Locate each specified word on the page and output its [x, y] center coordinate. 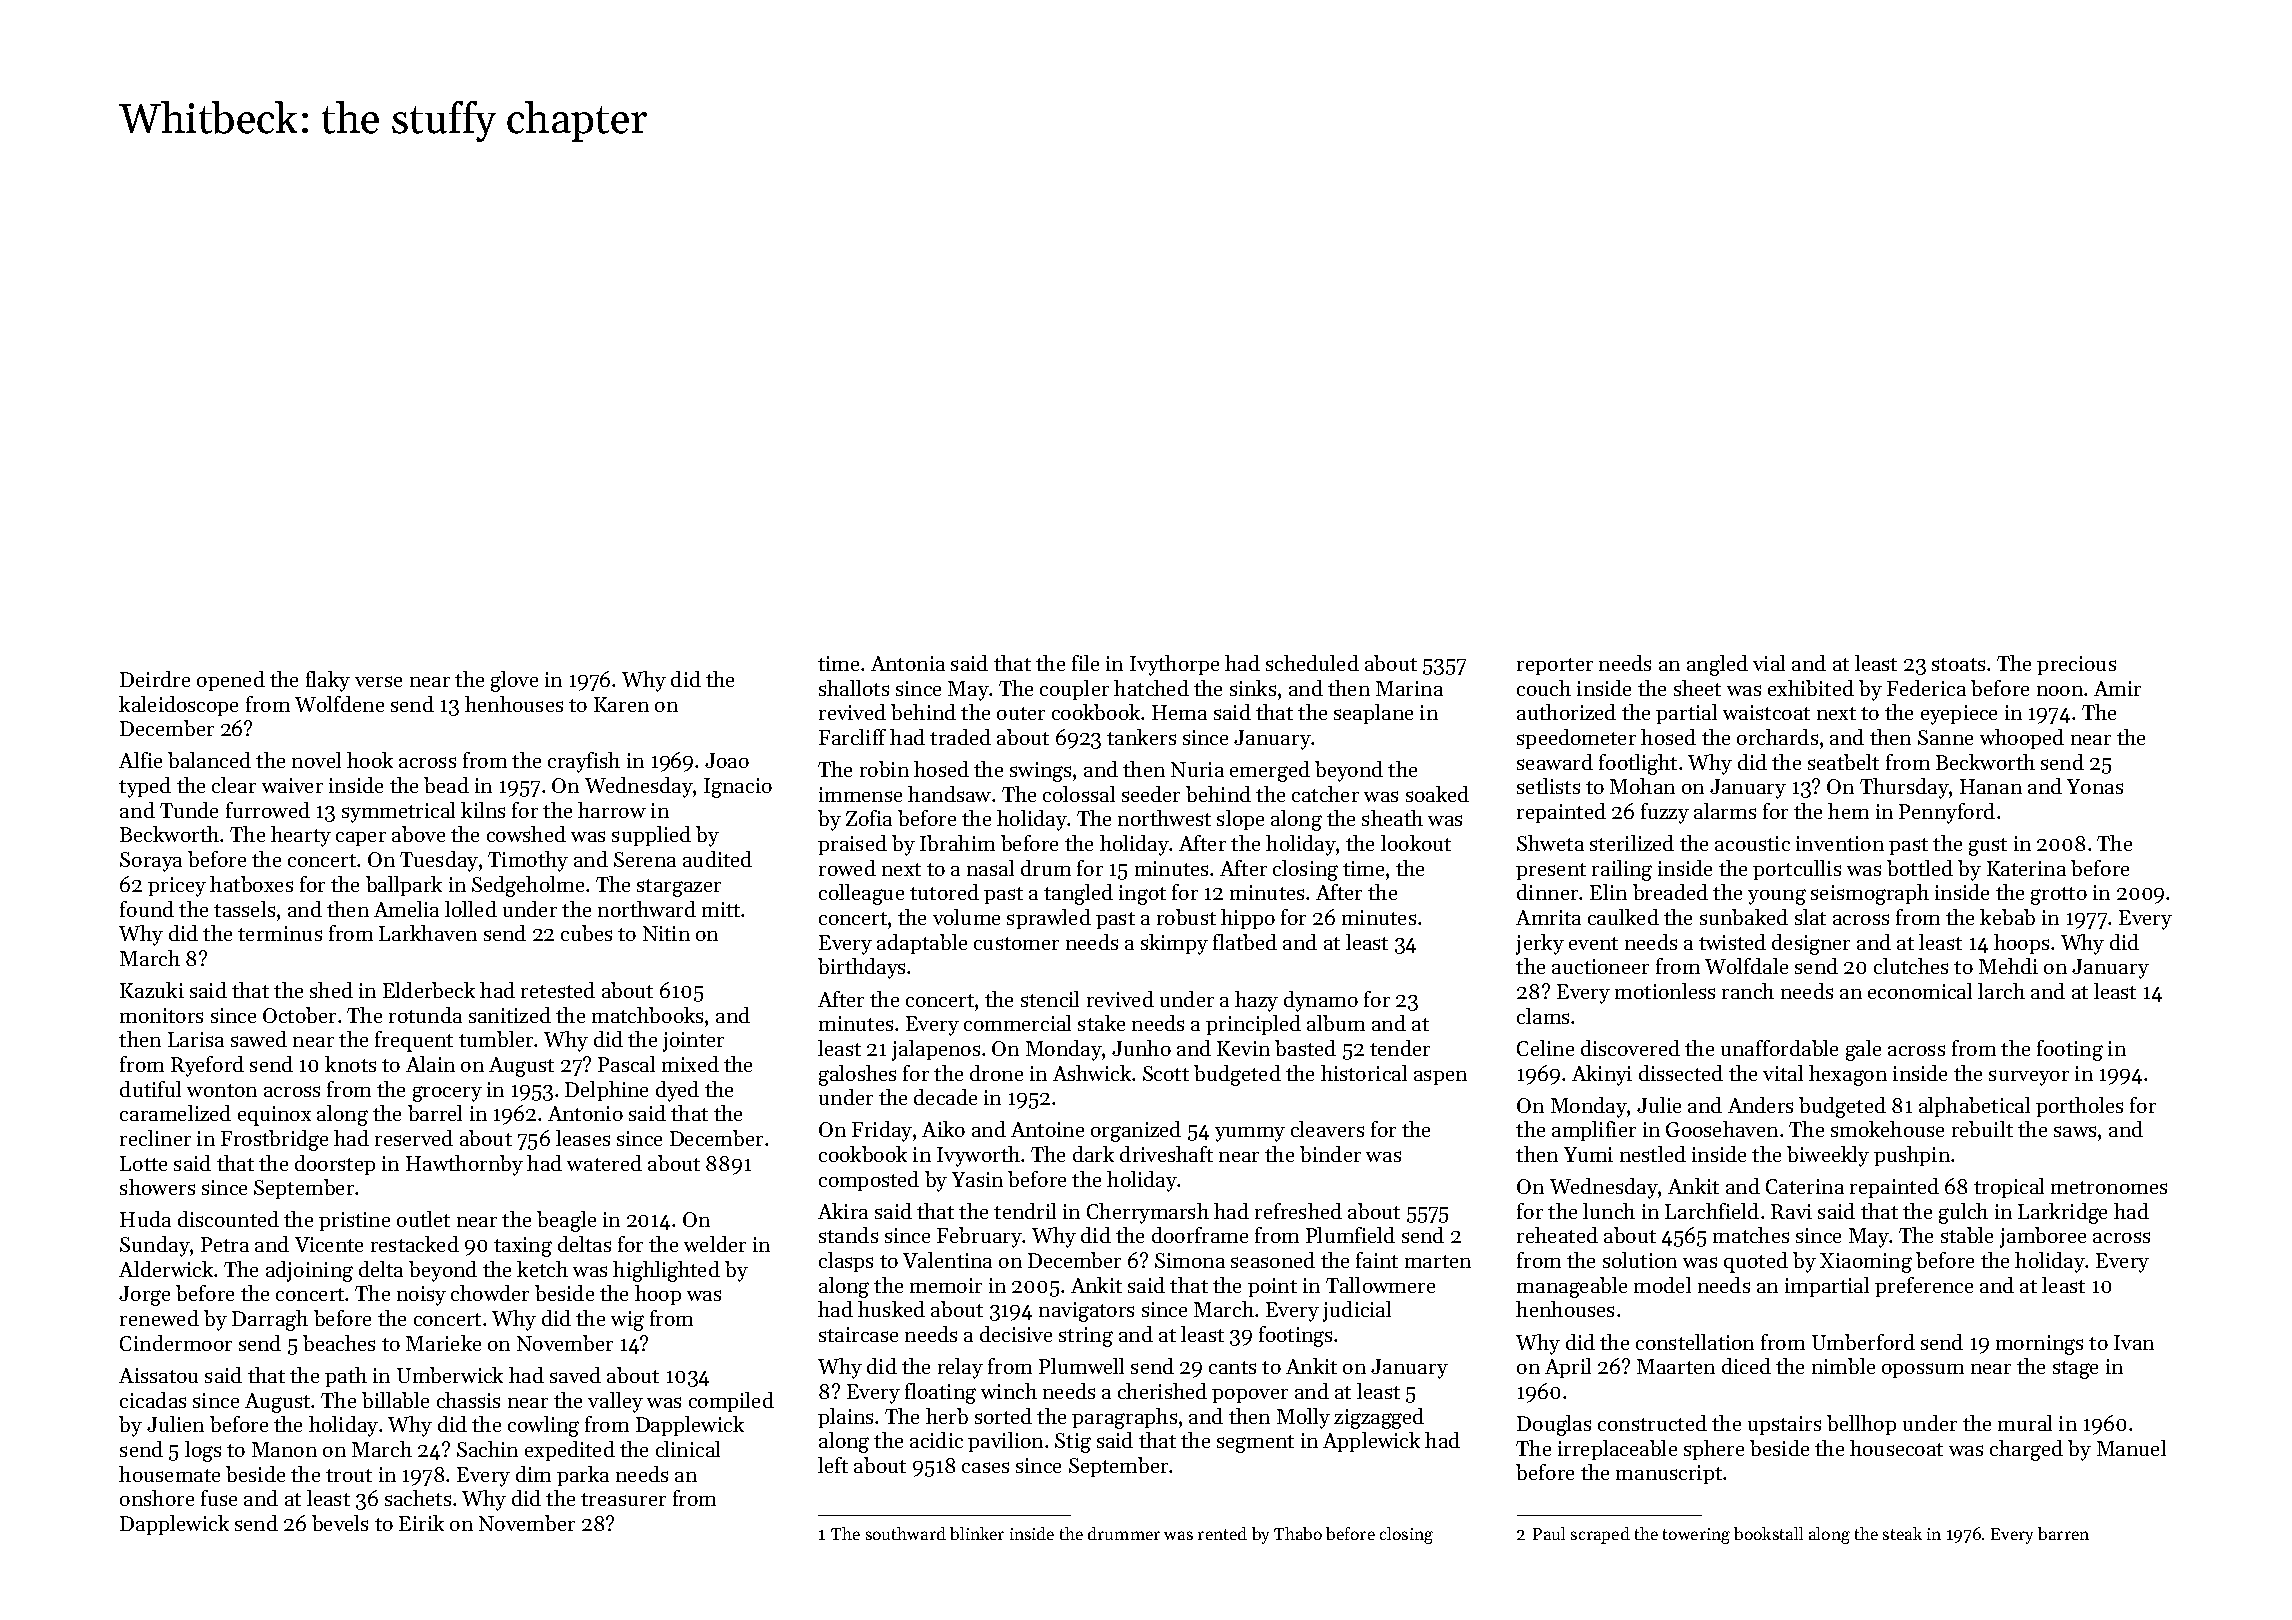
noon [2060, 691]
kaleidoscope [178, 706]
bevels [340, 1523]
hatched [1151, 688]
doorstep [335, 1165]
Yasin [977, 1179]
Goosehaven [1722, 1129]
